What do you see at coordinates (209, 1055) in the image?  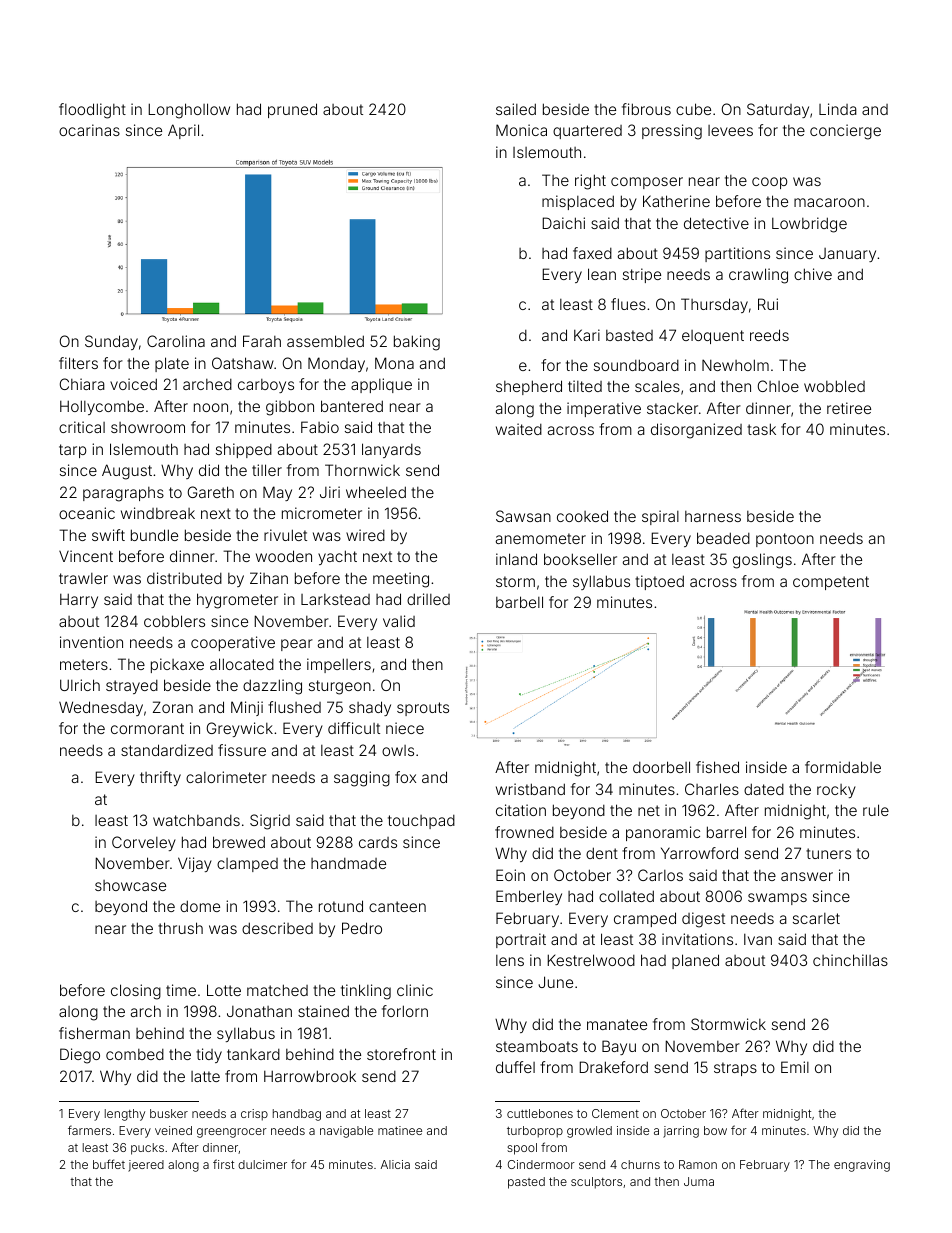 I see `tidy` at bounding box center [209, 1055].
